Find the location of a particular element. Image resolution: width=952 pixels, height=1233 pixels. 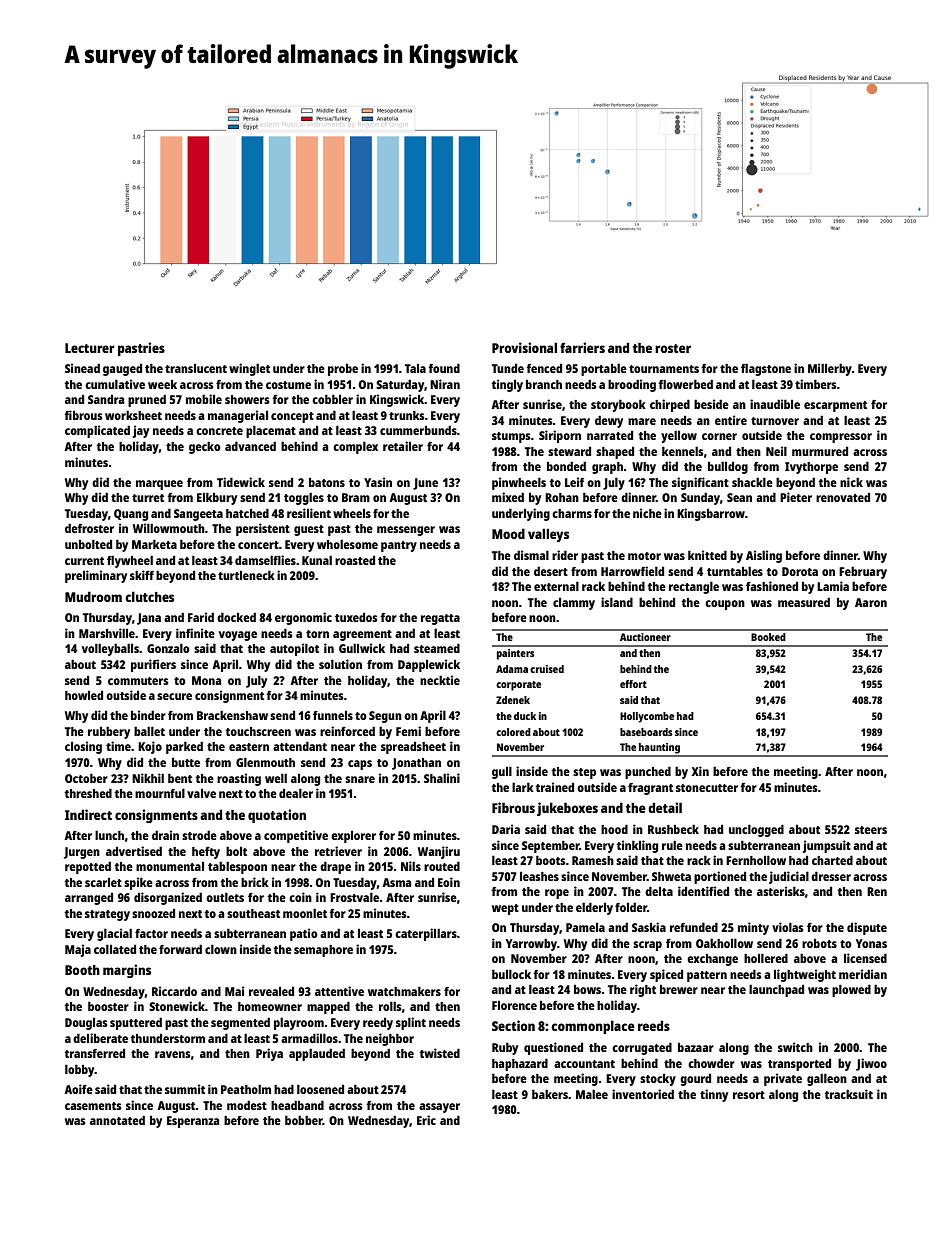

tinny is located at coordinates (714, 1095).
